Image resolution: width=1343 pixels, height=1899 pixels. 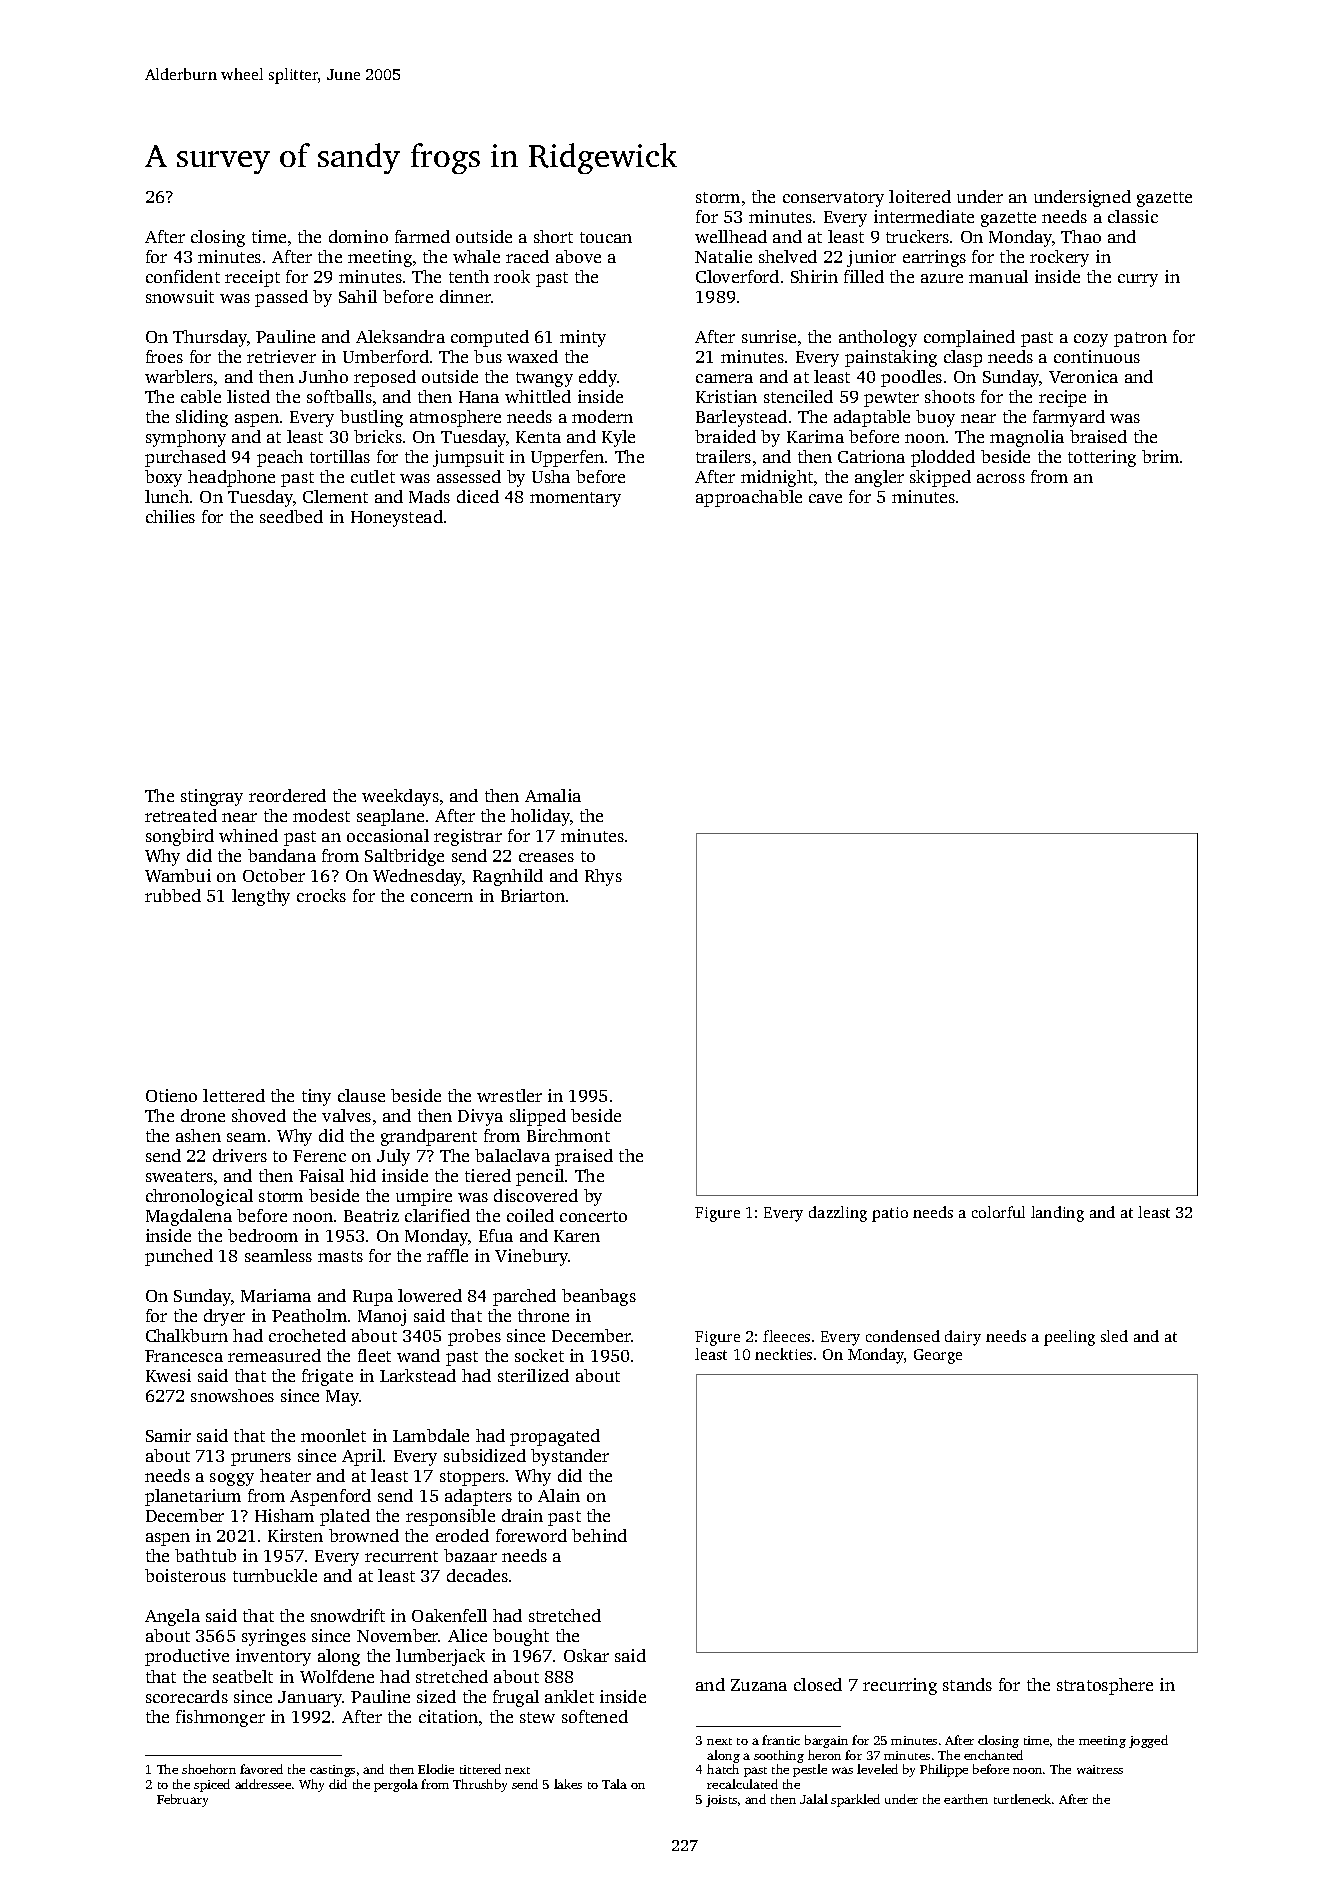 What do you see at coordinates (967, 1684) in the screenshot?
I see `stands` at bounding box center [967, 1684].
